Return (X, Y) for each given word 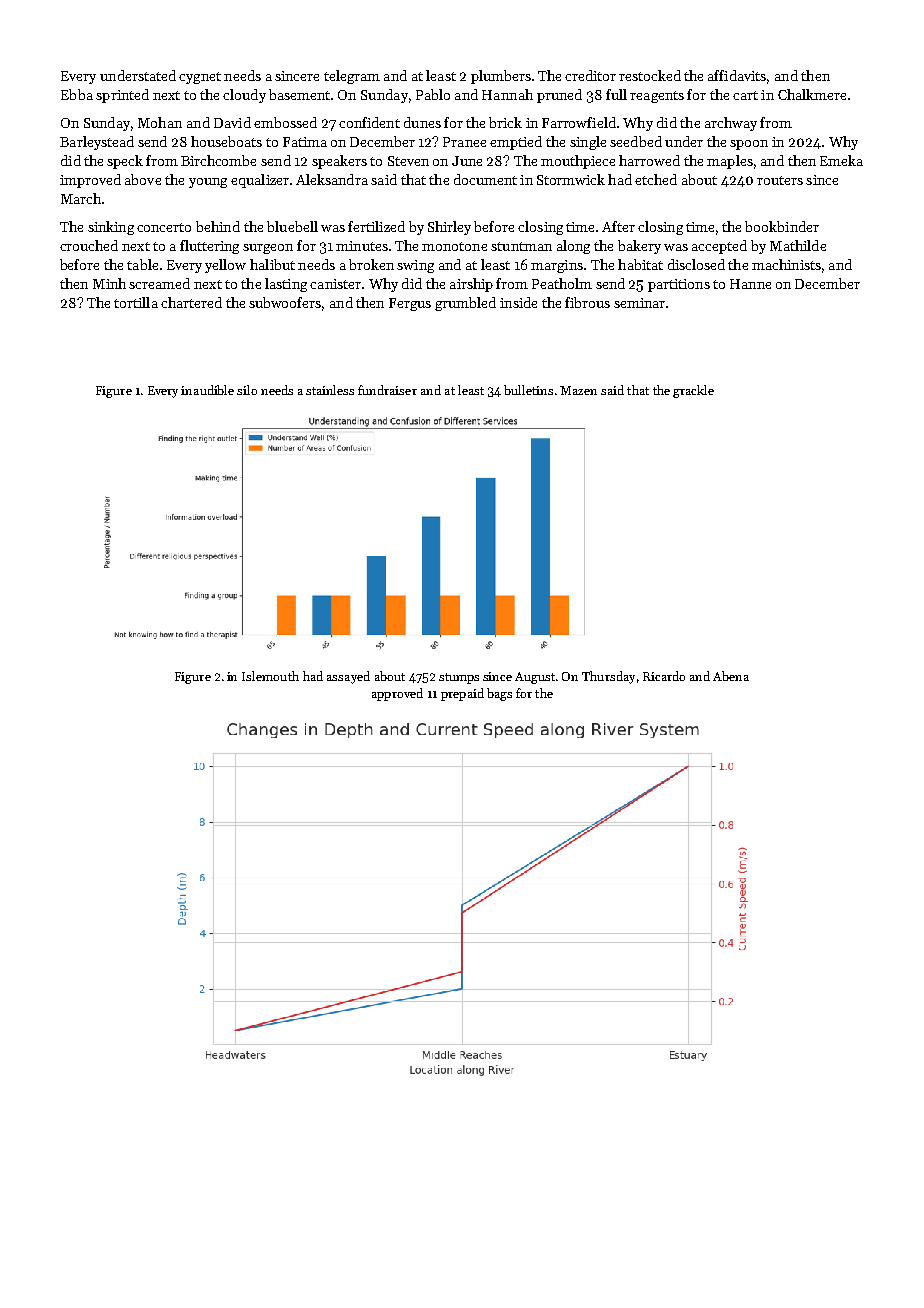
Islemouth (270, 676)
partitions (679, 285)
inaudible (207, 390)
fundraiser (387, 390)
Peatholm (562, 283)
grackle (693, 391)
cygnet (200, 78)
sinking (111, 228)
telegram (352, 77)
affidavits (737, 75)
